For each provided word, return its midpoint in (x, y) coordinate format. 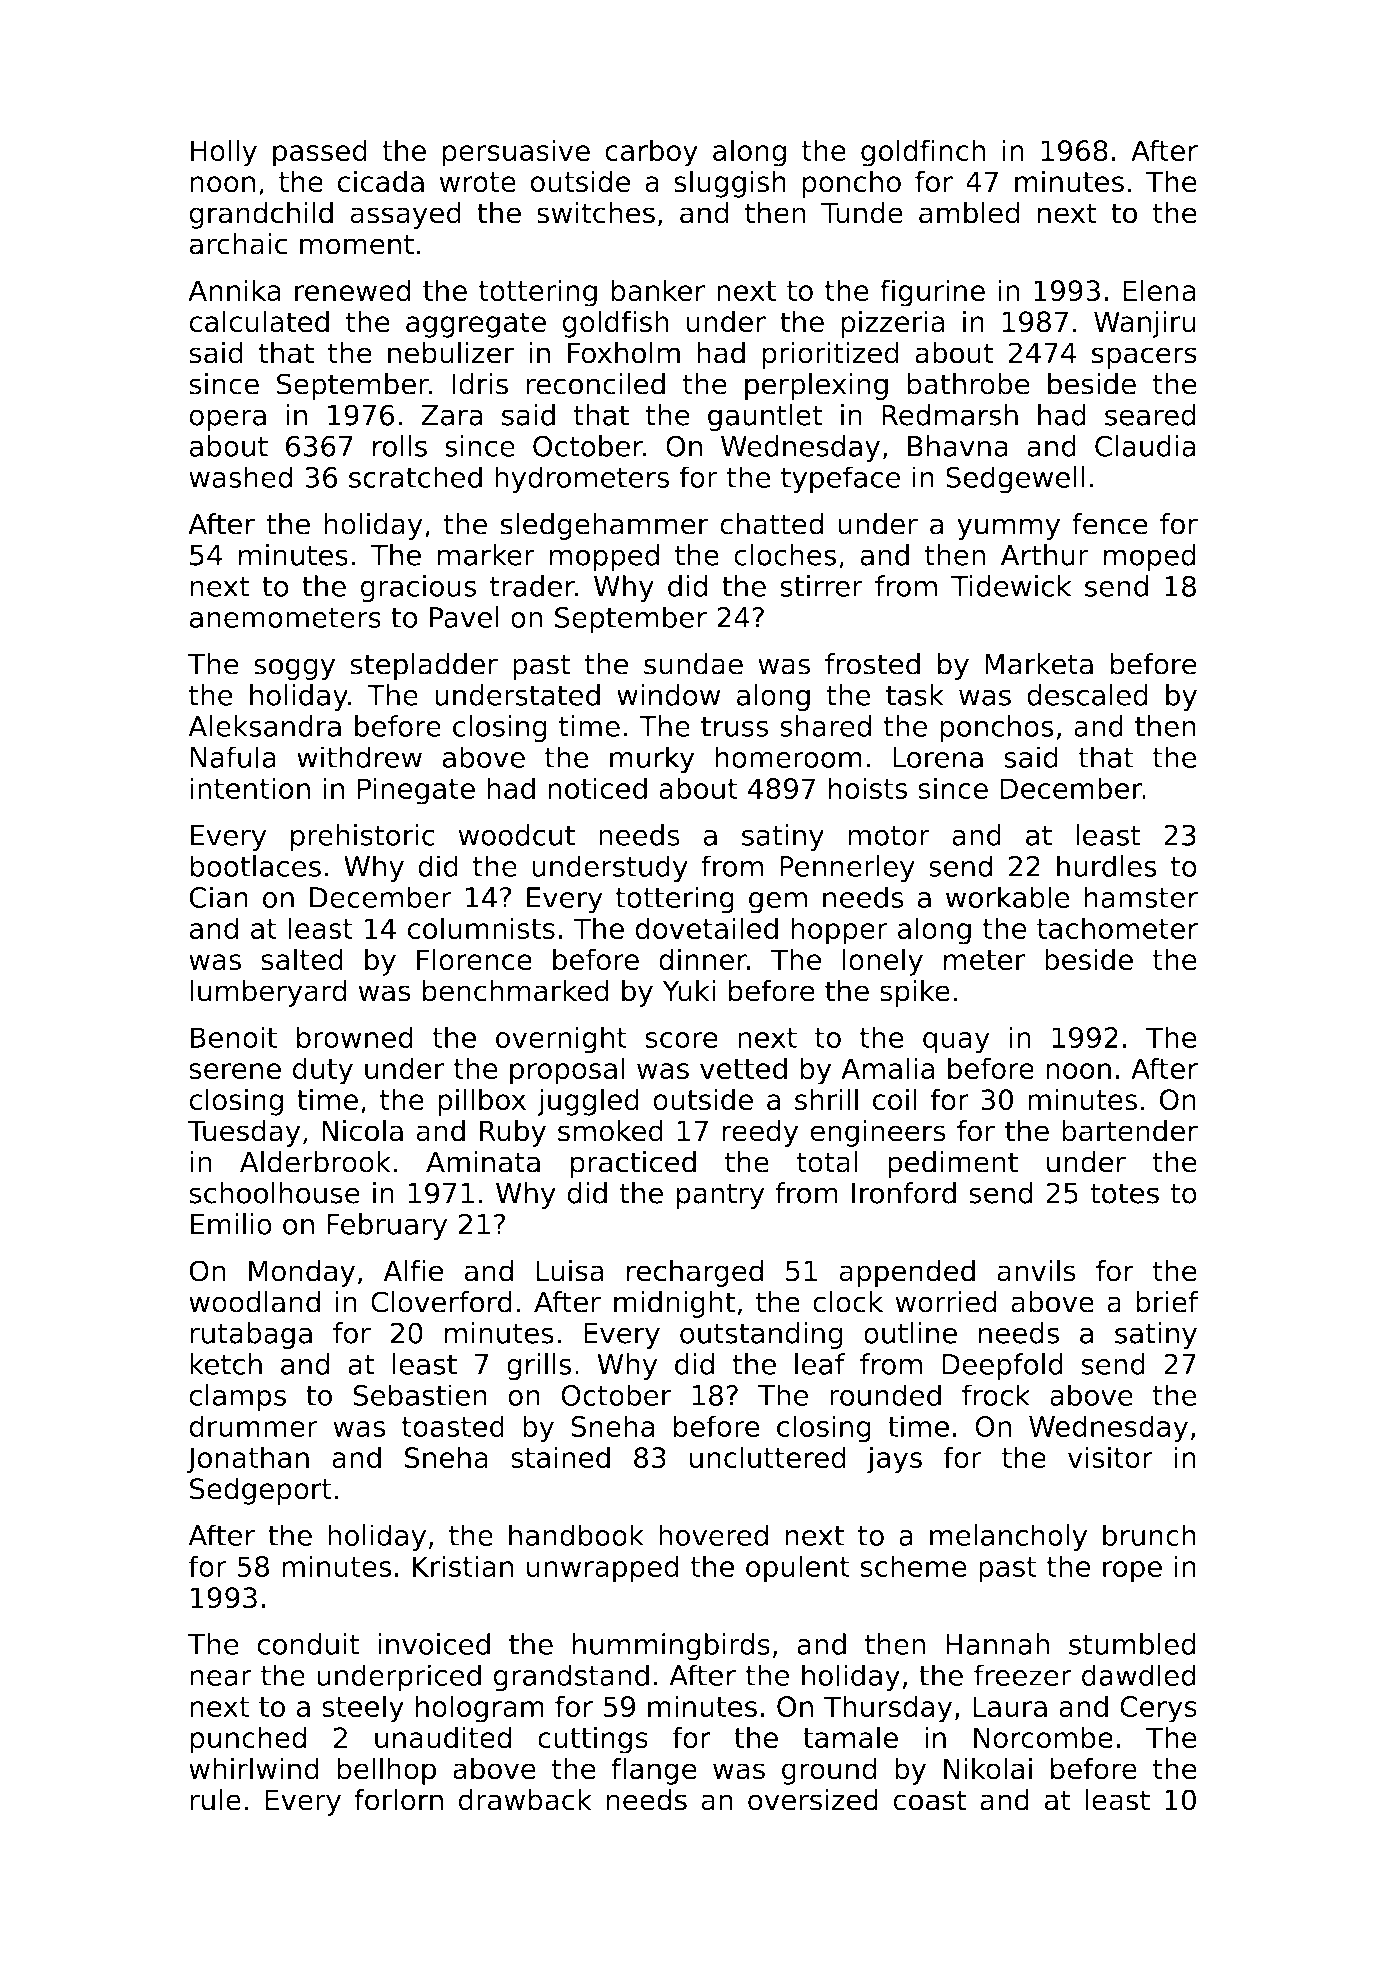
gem (778, 903)
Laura (1010, 1706)
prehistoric (363, 838)
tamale (850, 1737)
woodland (254, 1302)
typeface (841, 480)
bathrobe (968, 384)
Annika (234, 290)
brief (1167, 1302)
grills (539, 1367)
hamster (1141, 897)
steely (363, 1709)
